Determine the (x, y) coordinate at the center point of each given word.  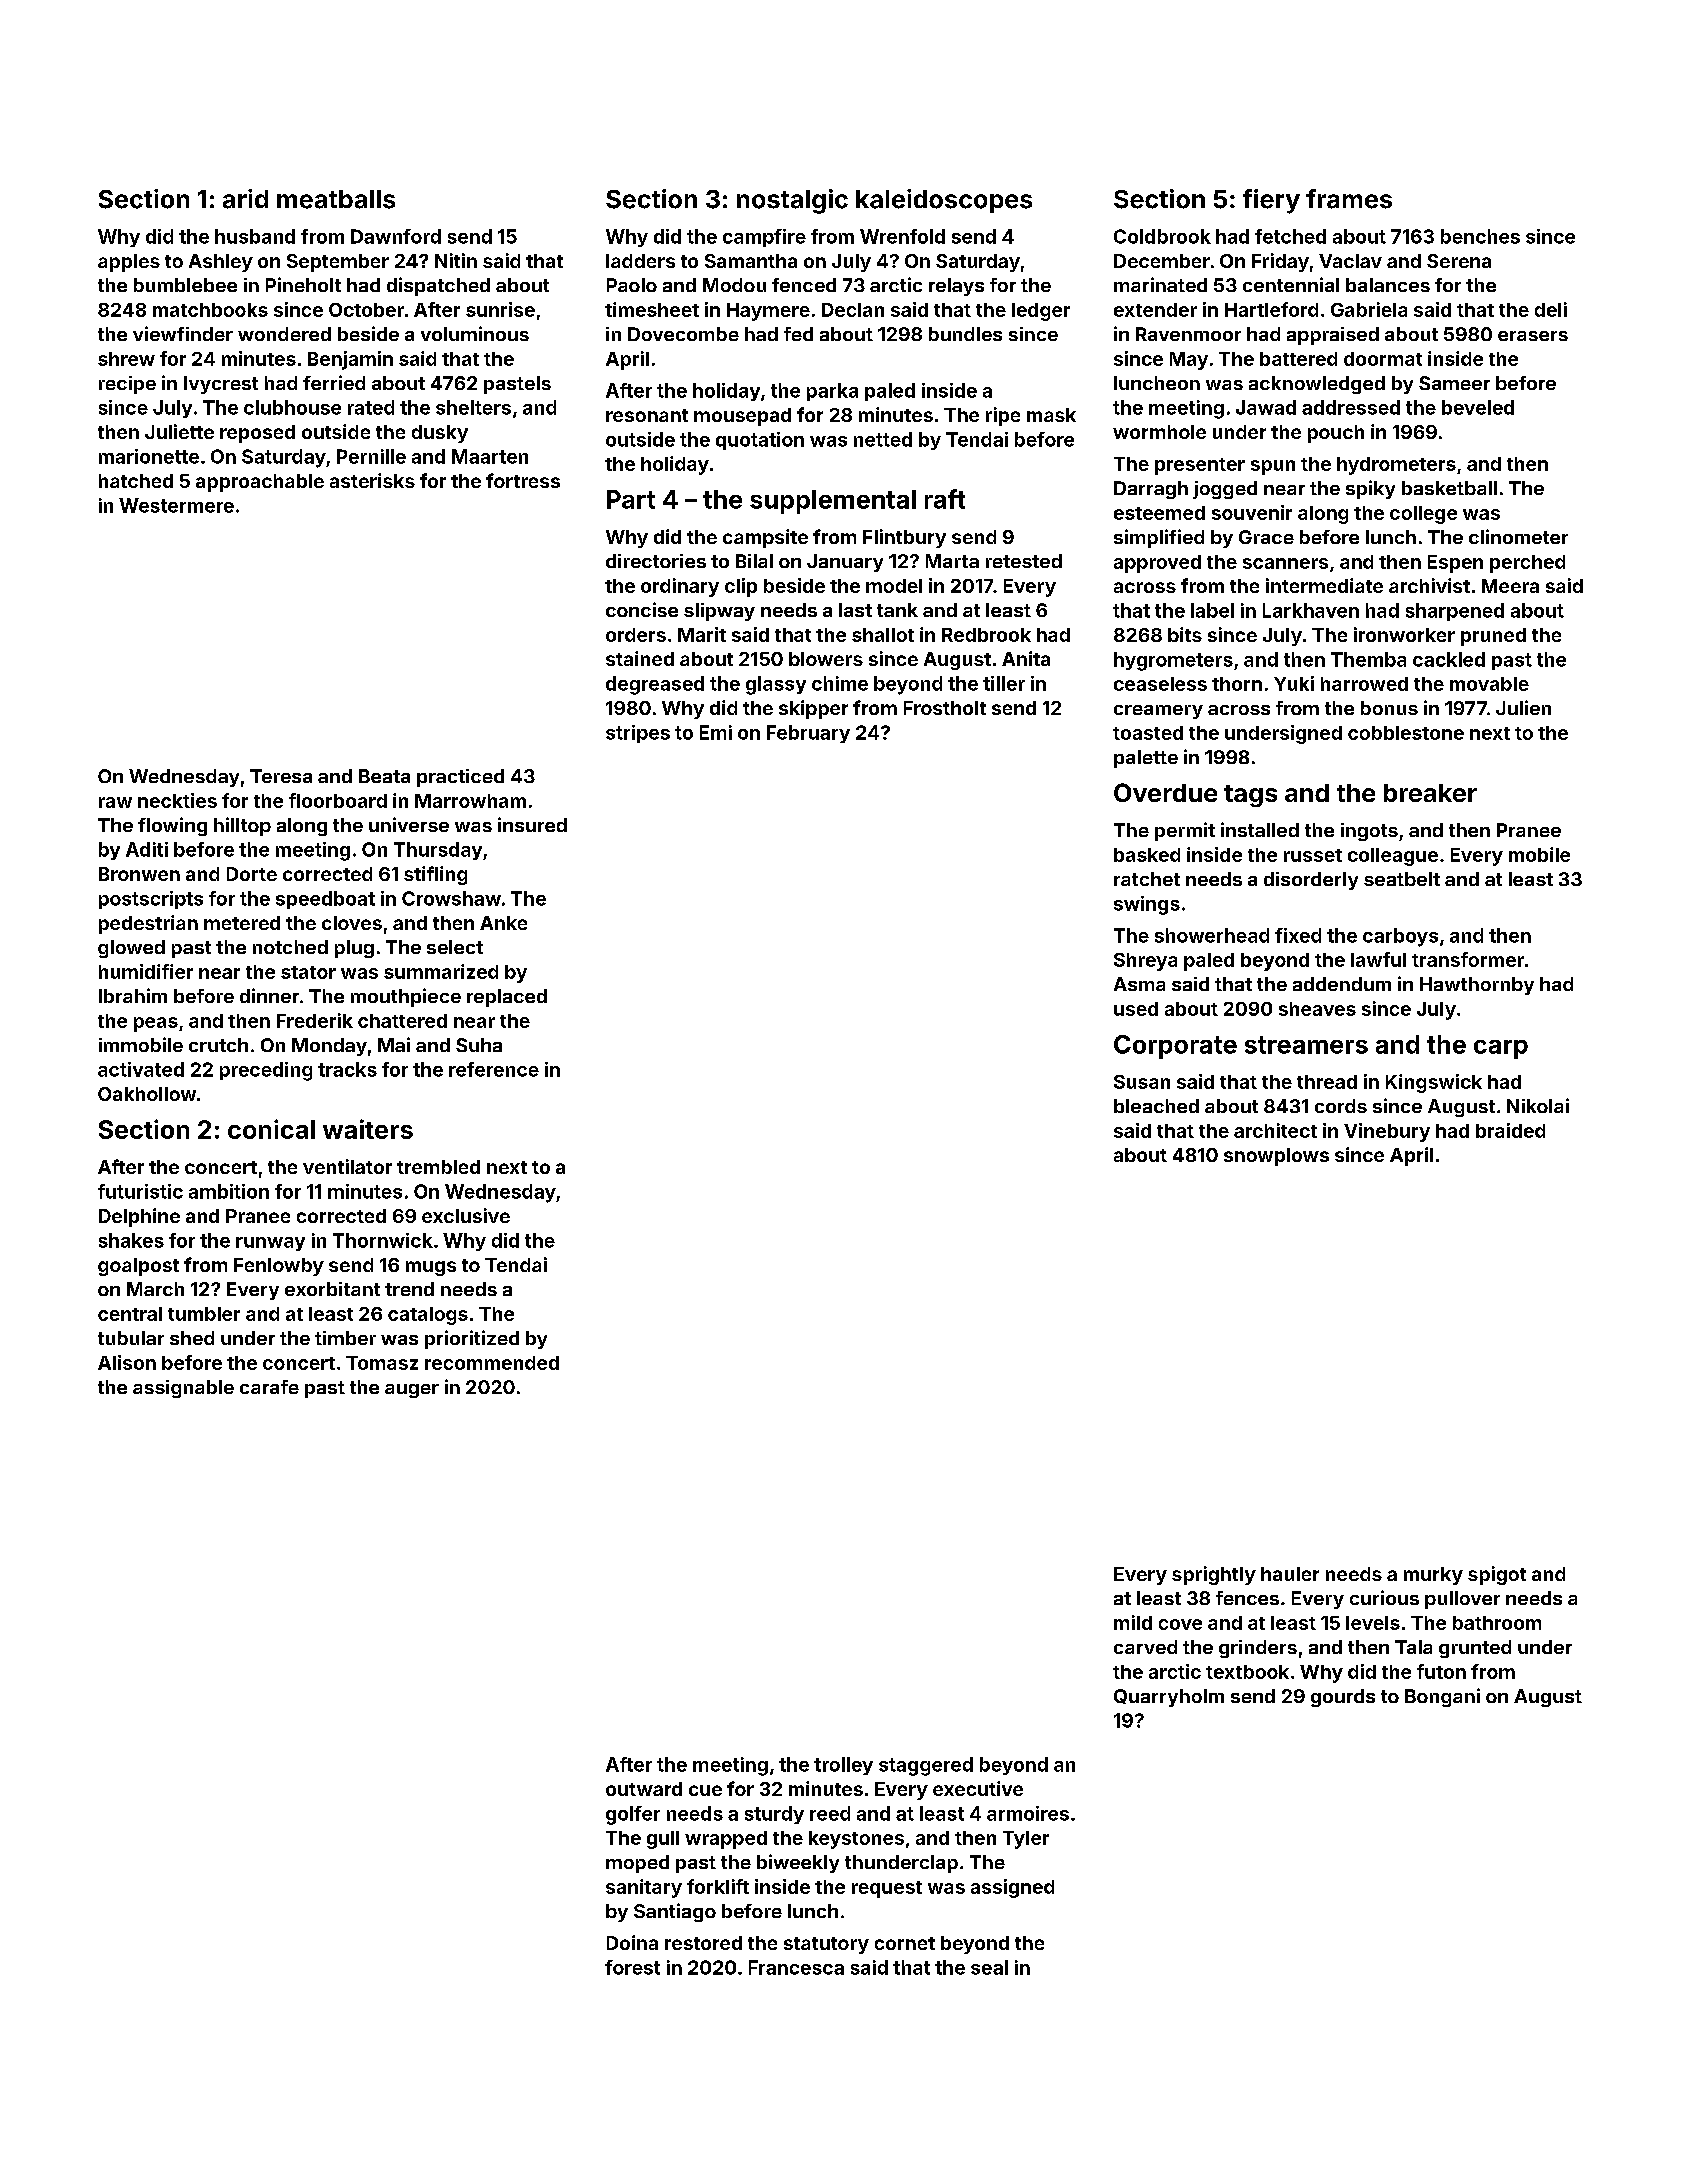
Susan (1142, 1082)
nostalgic (792, 201)
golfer (633, 1815)
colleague (1393, 857)
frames (1349, 199)
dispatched (438, 286)
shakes (131, 1240)
